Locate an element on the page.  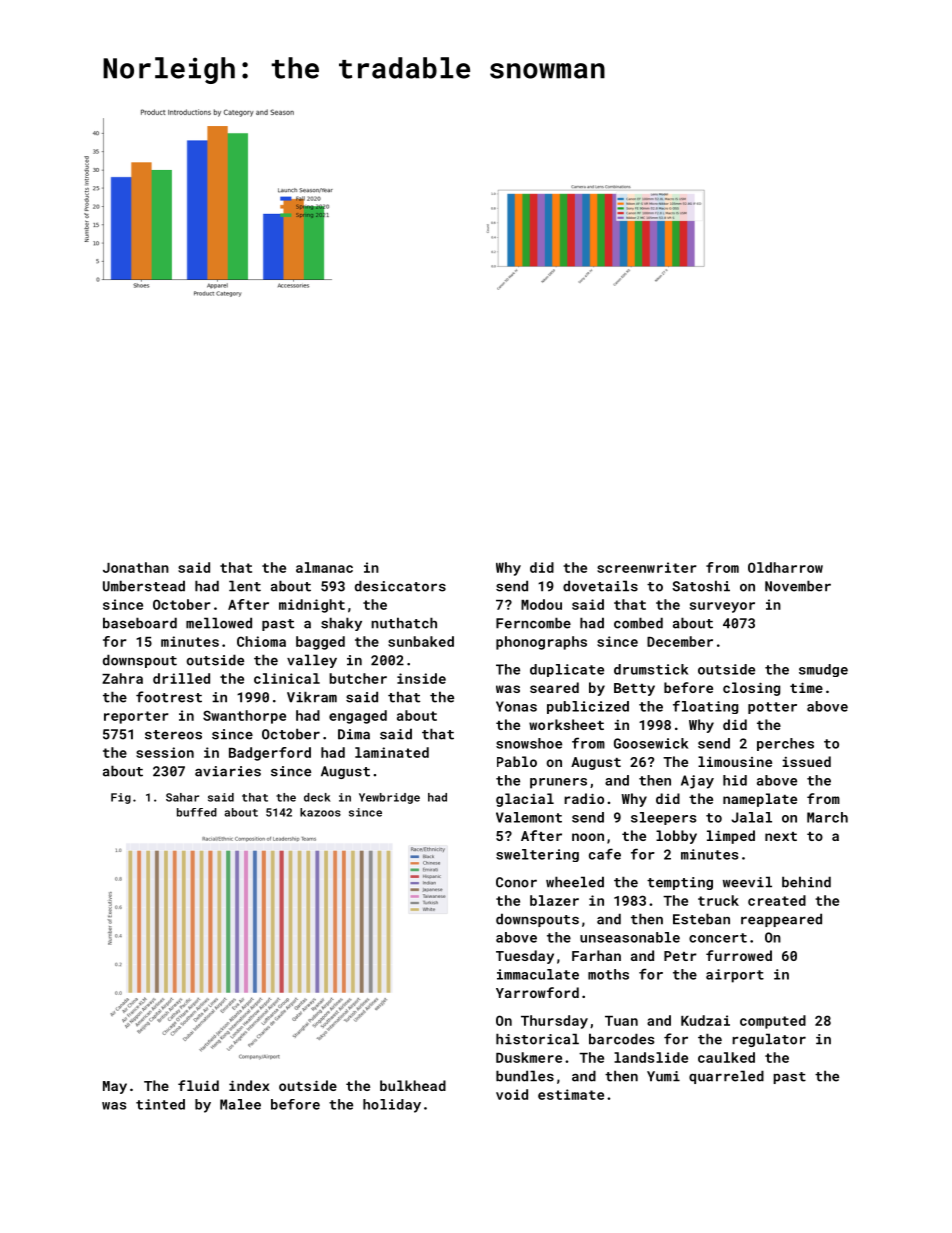
holiday is located at coordinates (392, 1106).
